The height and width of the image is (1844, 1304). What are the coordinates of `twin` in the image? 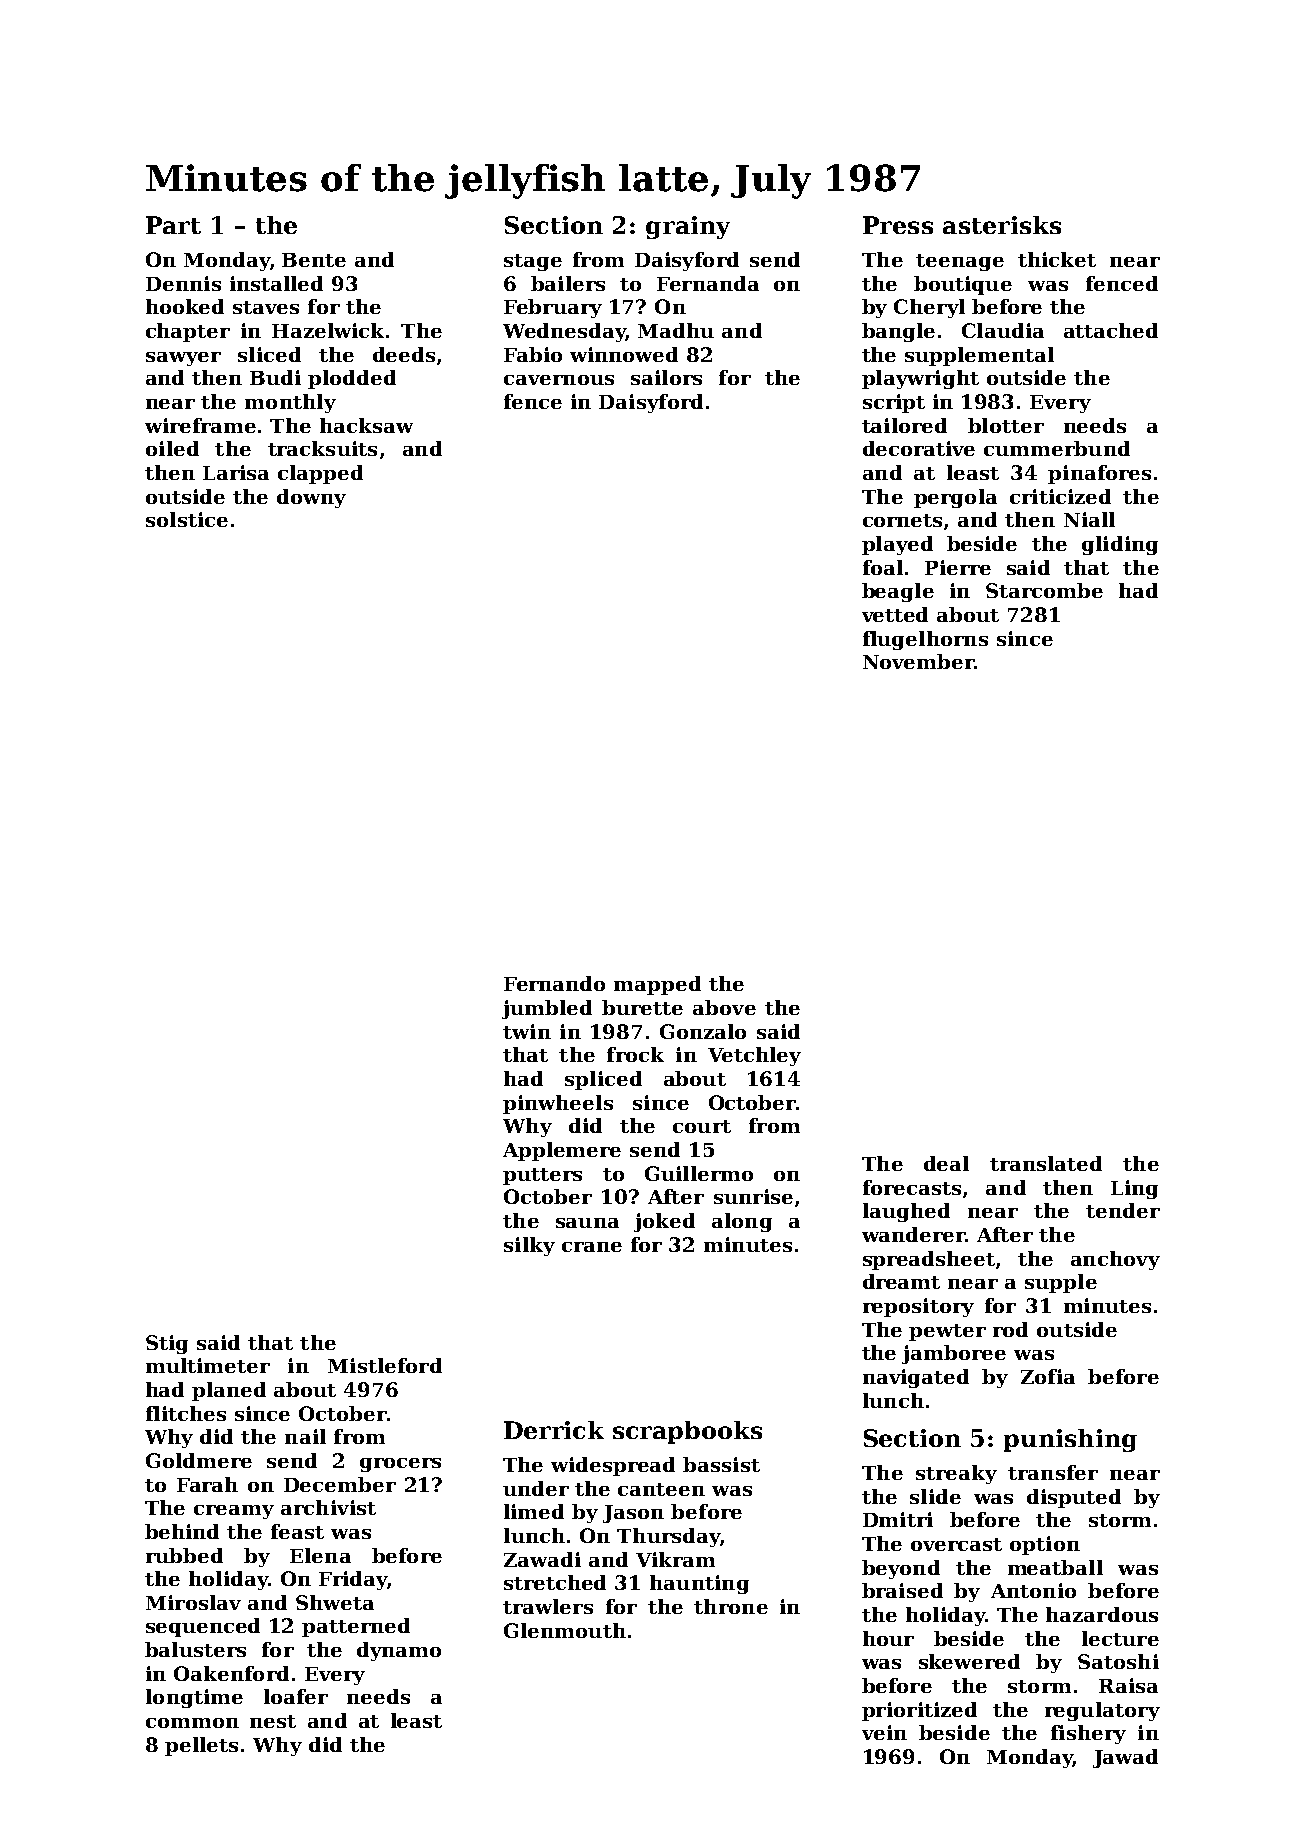 It's located at (527, 1031).
